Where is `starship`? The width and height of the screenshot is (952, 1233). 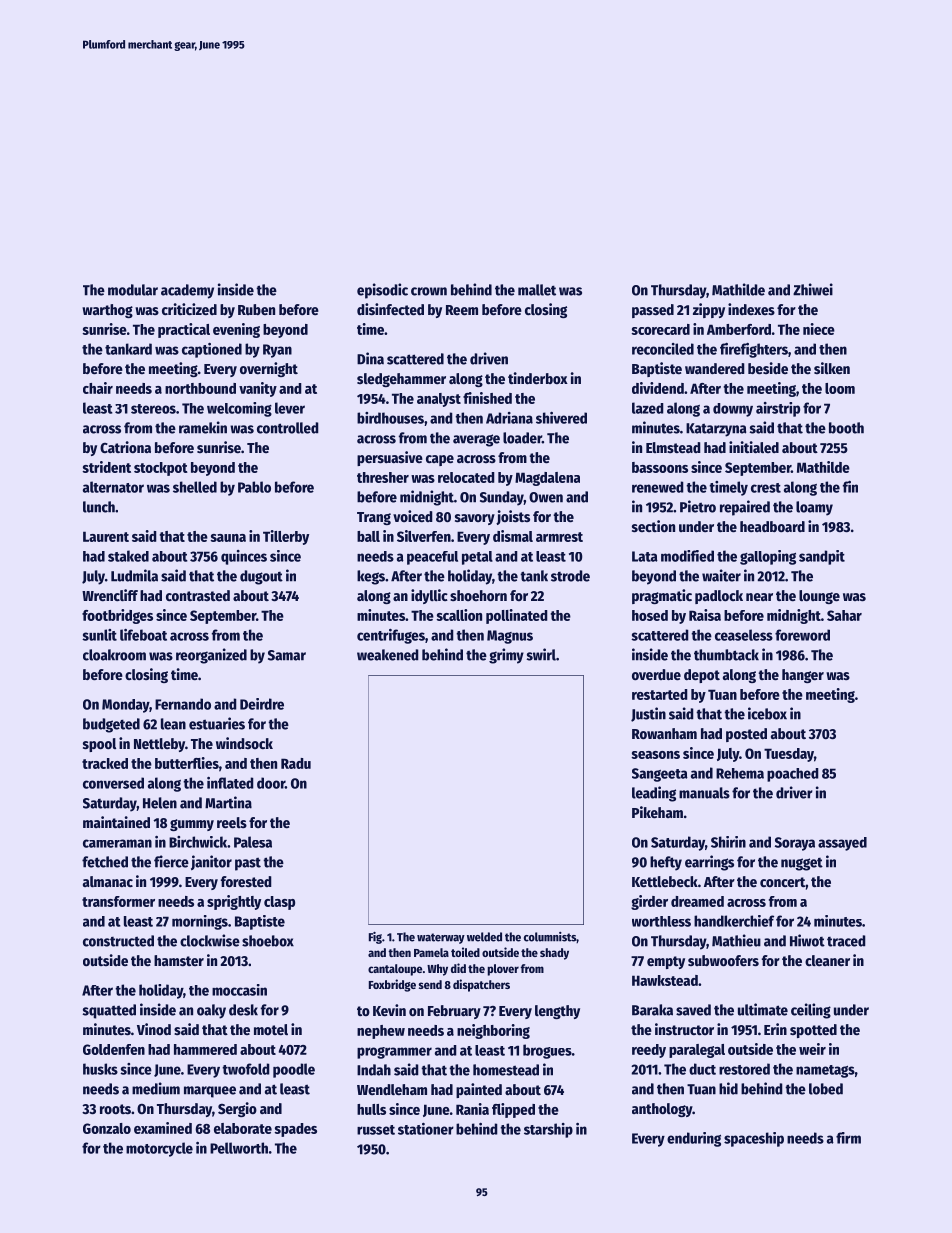 starship is located at coordinates (548, 1130).
